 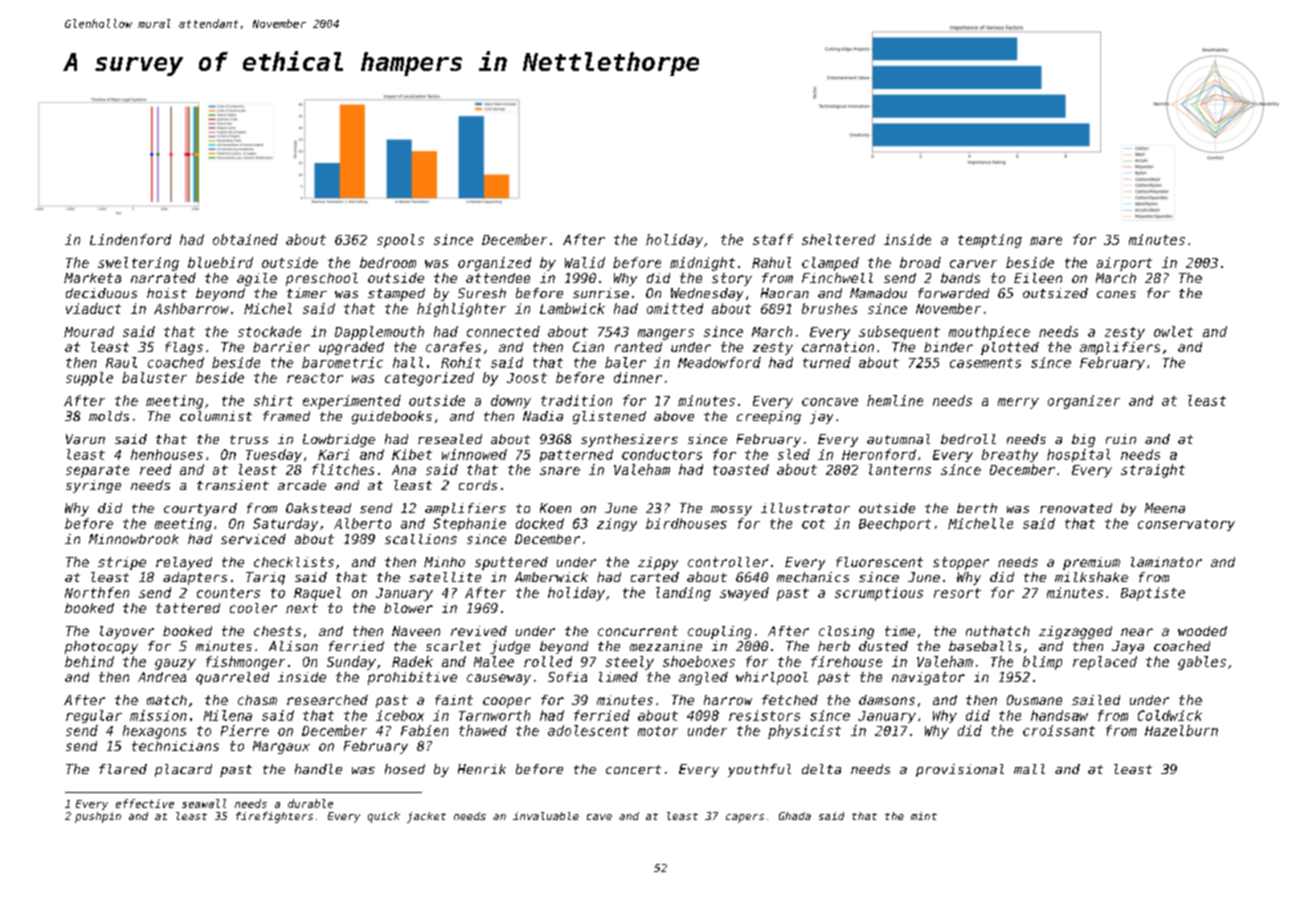 What do you see at coordinates (773, 239) in the image?
I see `staff` at bounding box center [773, 239].
